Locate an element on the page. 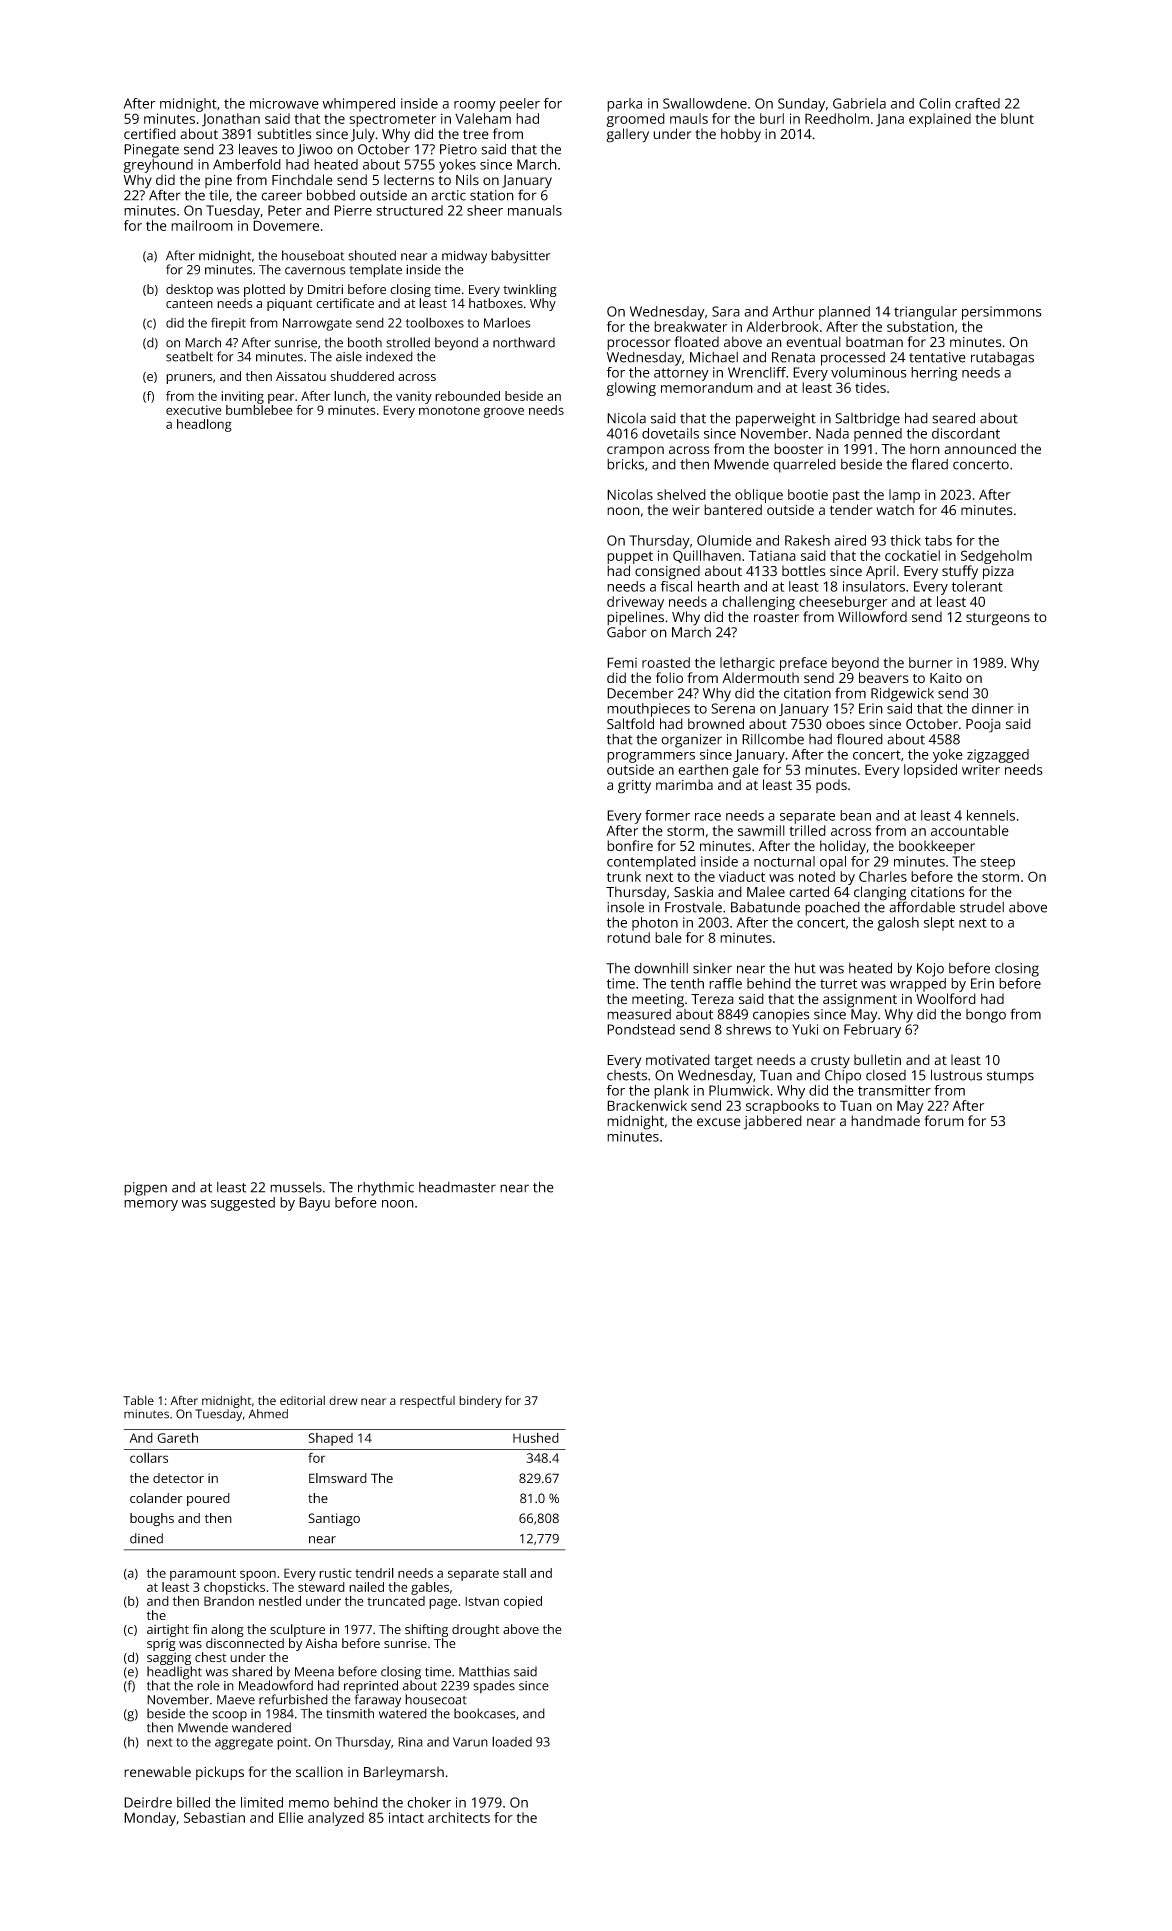  measured is located at coordinates (639, 1014).
